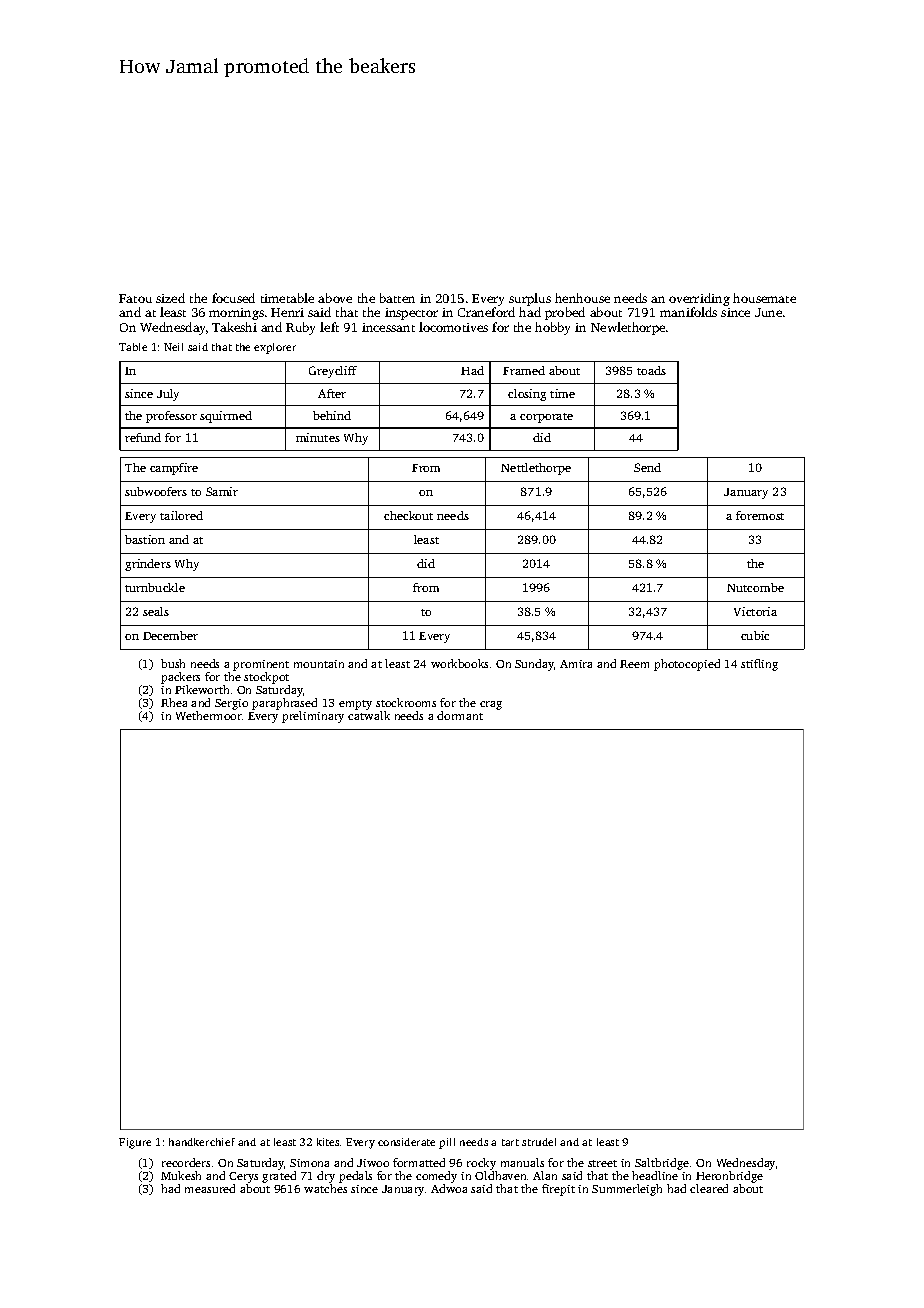  What do you see at coordinates (768, 312) in the screenshot?
I see `June` at bounding box center [768, 312].
